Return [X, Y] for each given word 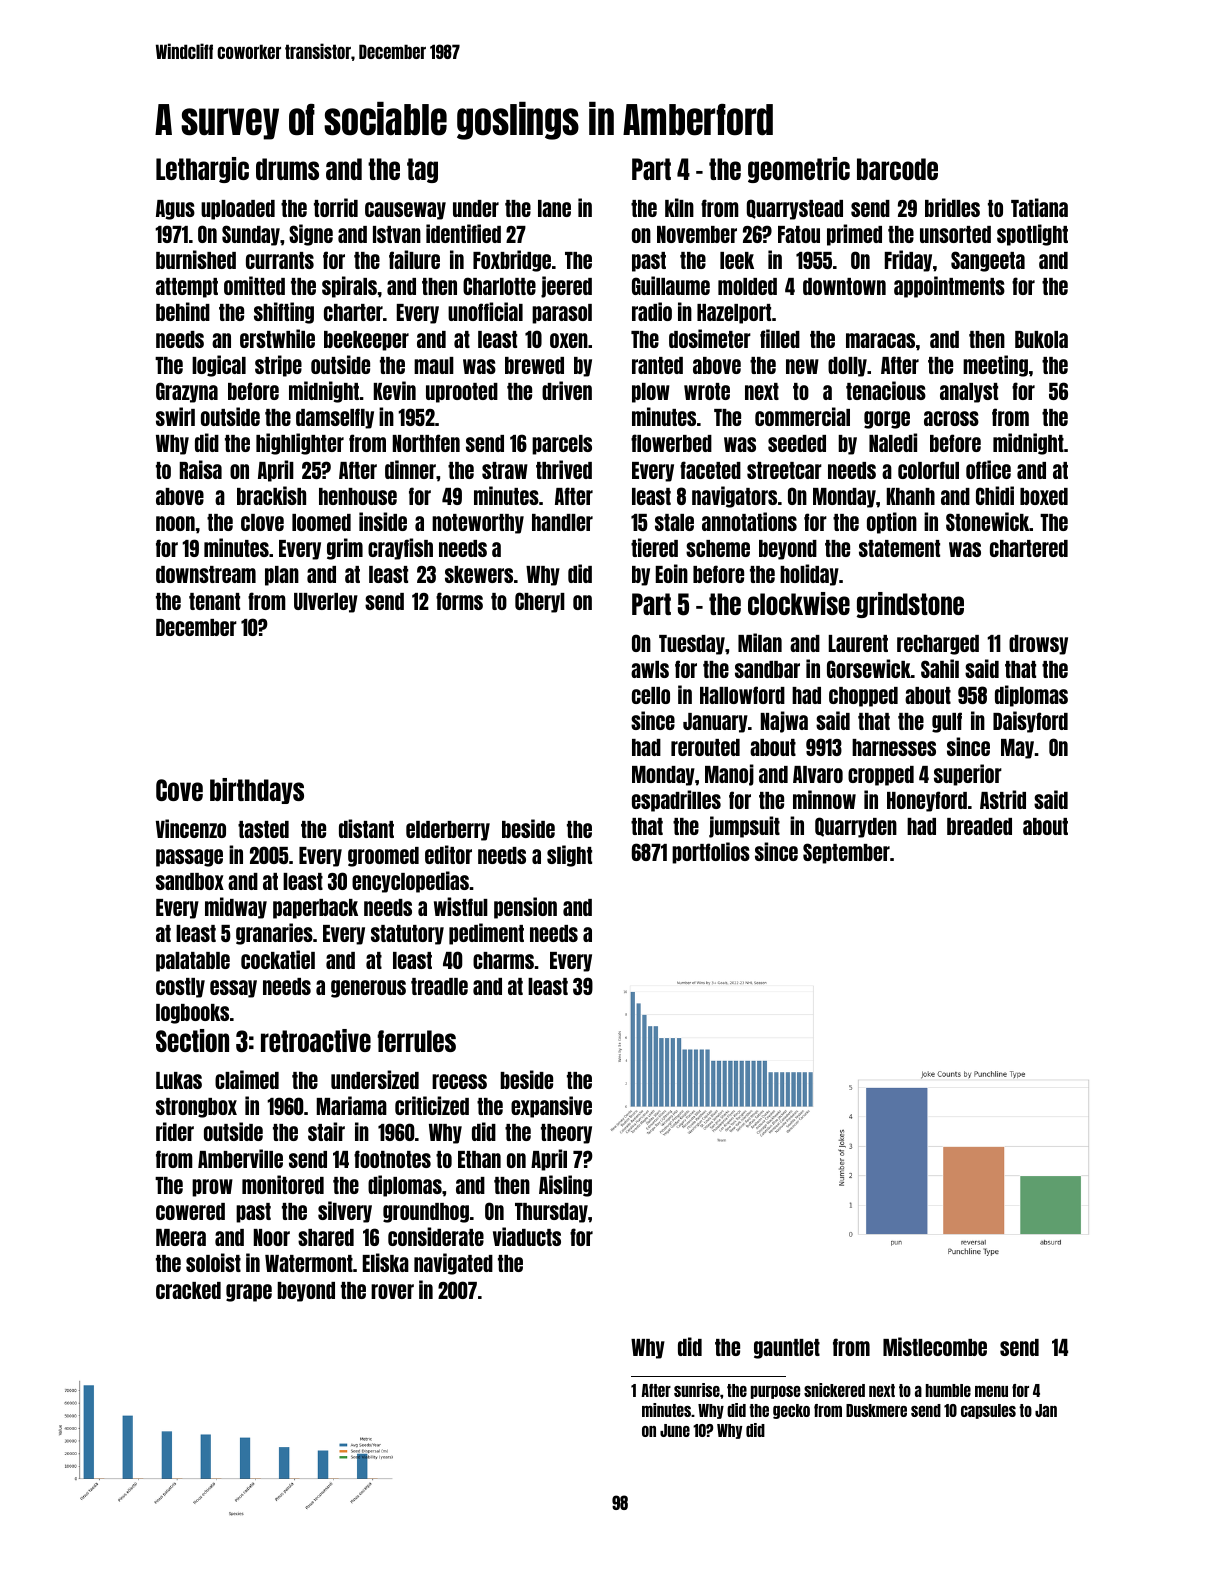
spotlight [1032, 235]
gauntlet [787, 1349]
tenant [214, 601]
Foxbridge [512, 261]
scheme [718, 548]
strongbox [196, 1108]
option [892, 523]
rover [392, 1291]
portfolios [711, 853]
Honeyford [927, 801]
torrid [336, 207]
